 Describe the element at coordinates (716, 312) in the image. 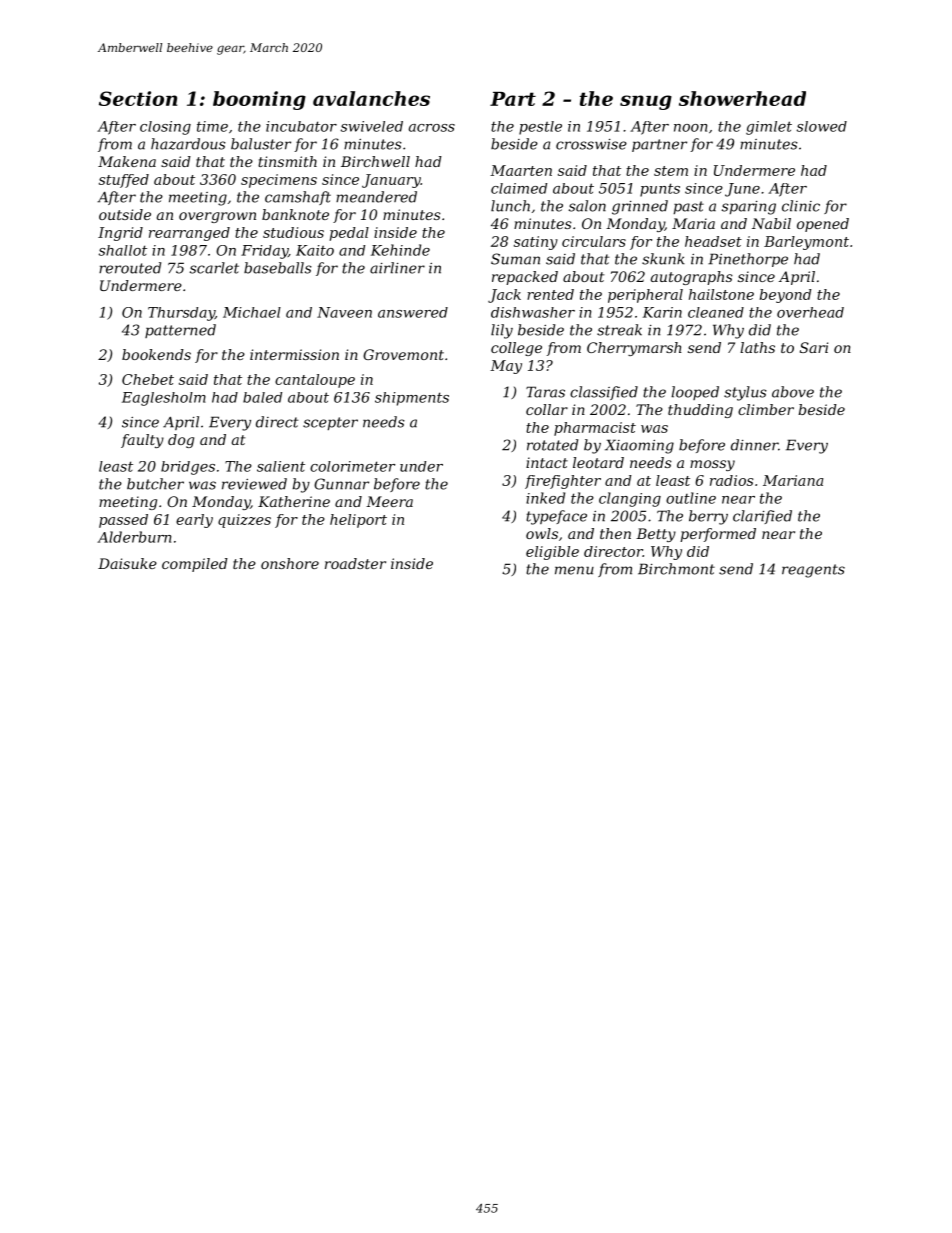

I see `cleaned` at that location.
